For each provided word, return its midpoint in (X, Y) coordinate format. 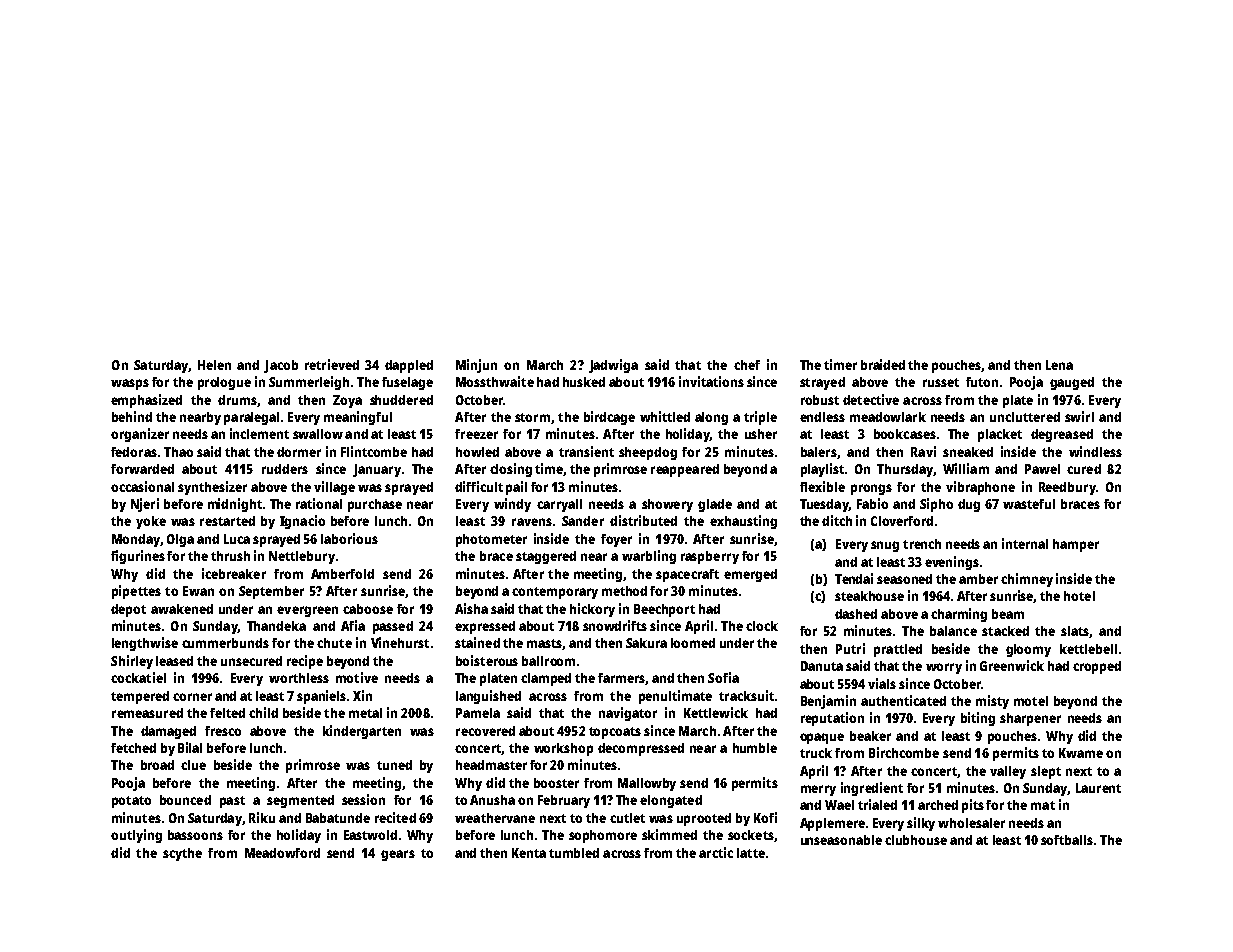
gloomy (1028, 650)
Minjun (476, 366)
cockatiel (138, 677)
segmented (300, 801)
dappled (409, 366)
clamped (546, 679)
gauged (1072, 383)
